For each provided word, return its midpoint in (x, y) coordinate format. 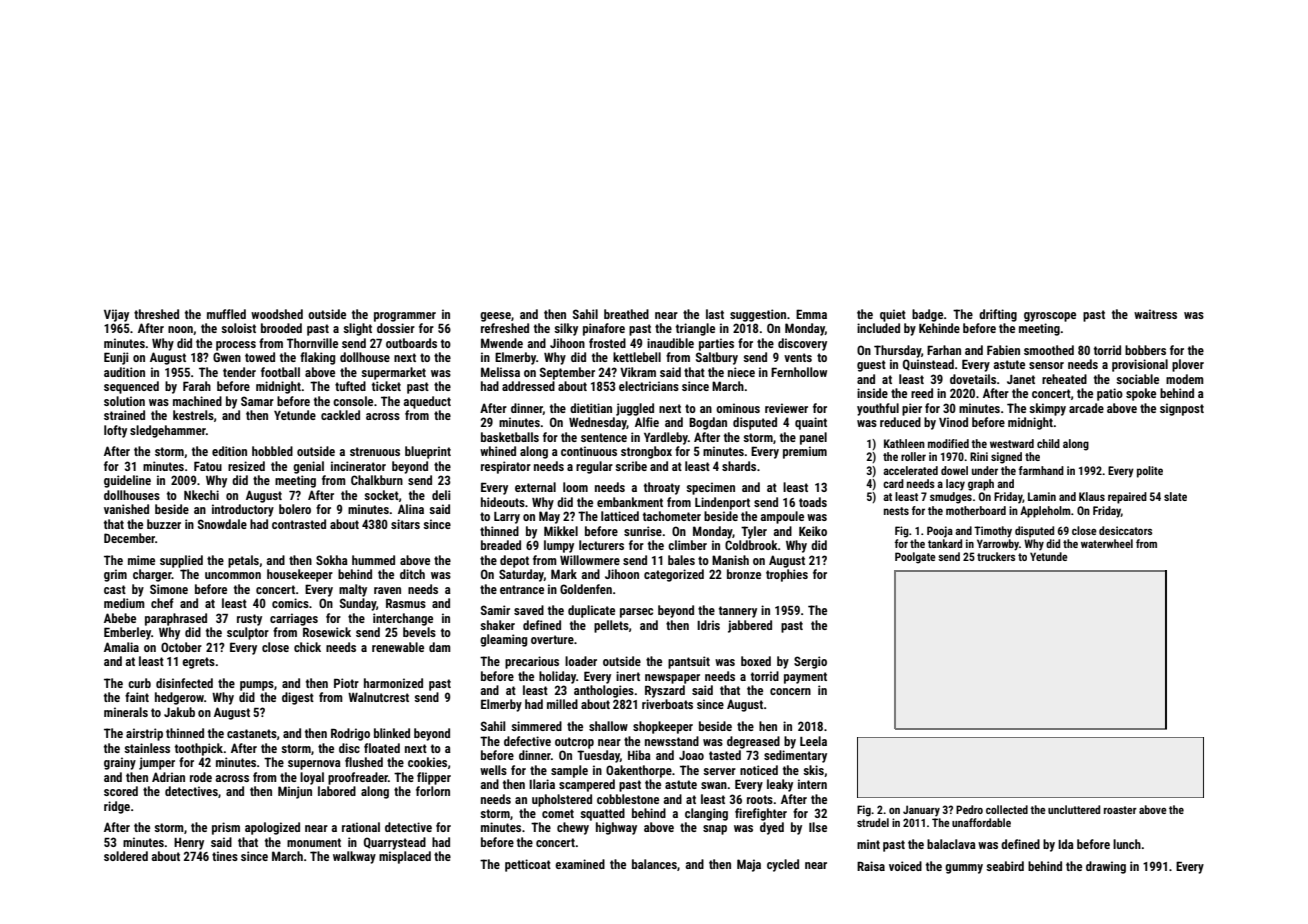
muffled (226, 314)
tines (225, 856)
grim (115, 575)
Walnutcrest (378, 697)
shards (739, 466)
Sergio (810, 662)
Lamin (1042, 496)
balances (654, 864)
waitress (1155, 314)
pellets (611, 626)
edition (229, 451)
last (715, 314)
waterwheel (1107, 543)
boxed (756, 661)
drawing (1106, 867)
